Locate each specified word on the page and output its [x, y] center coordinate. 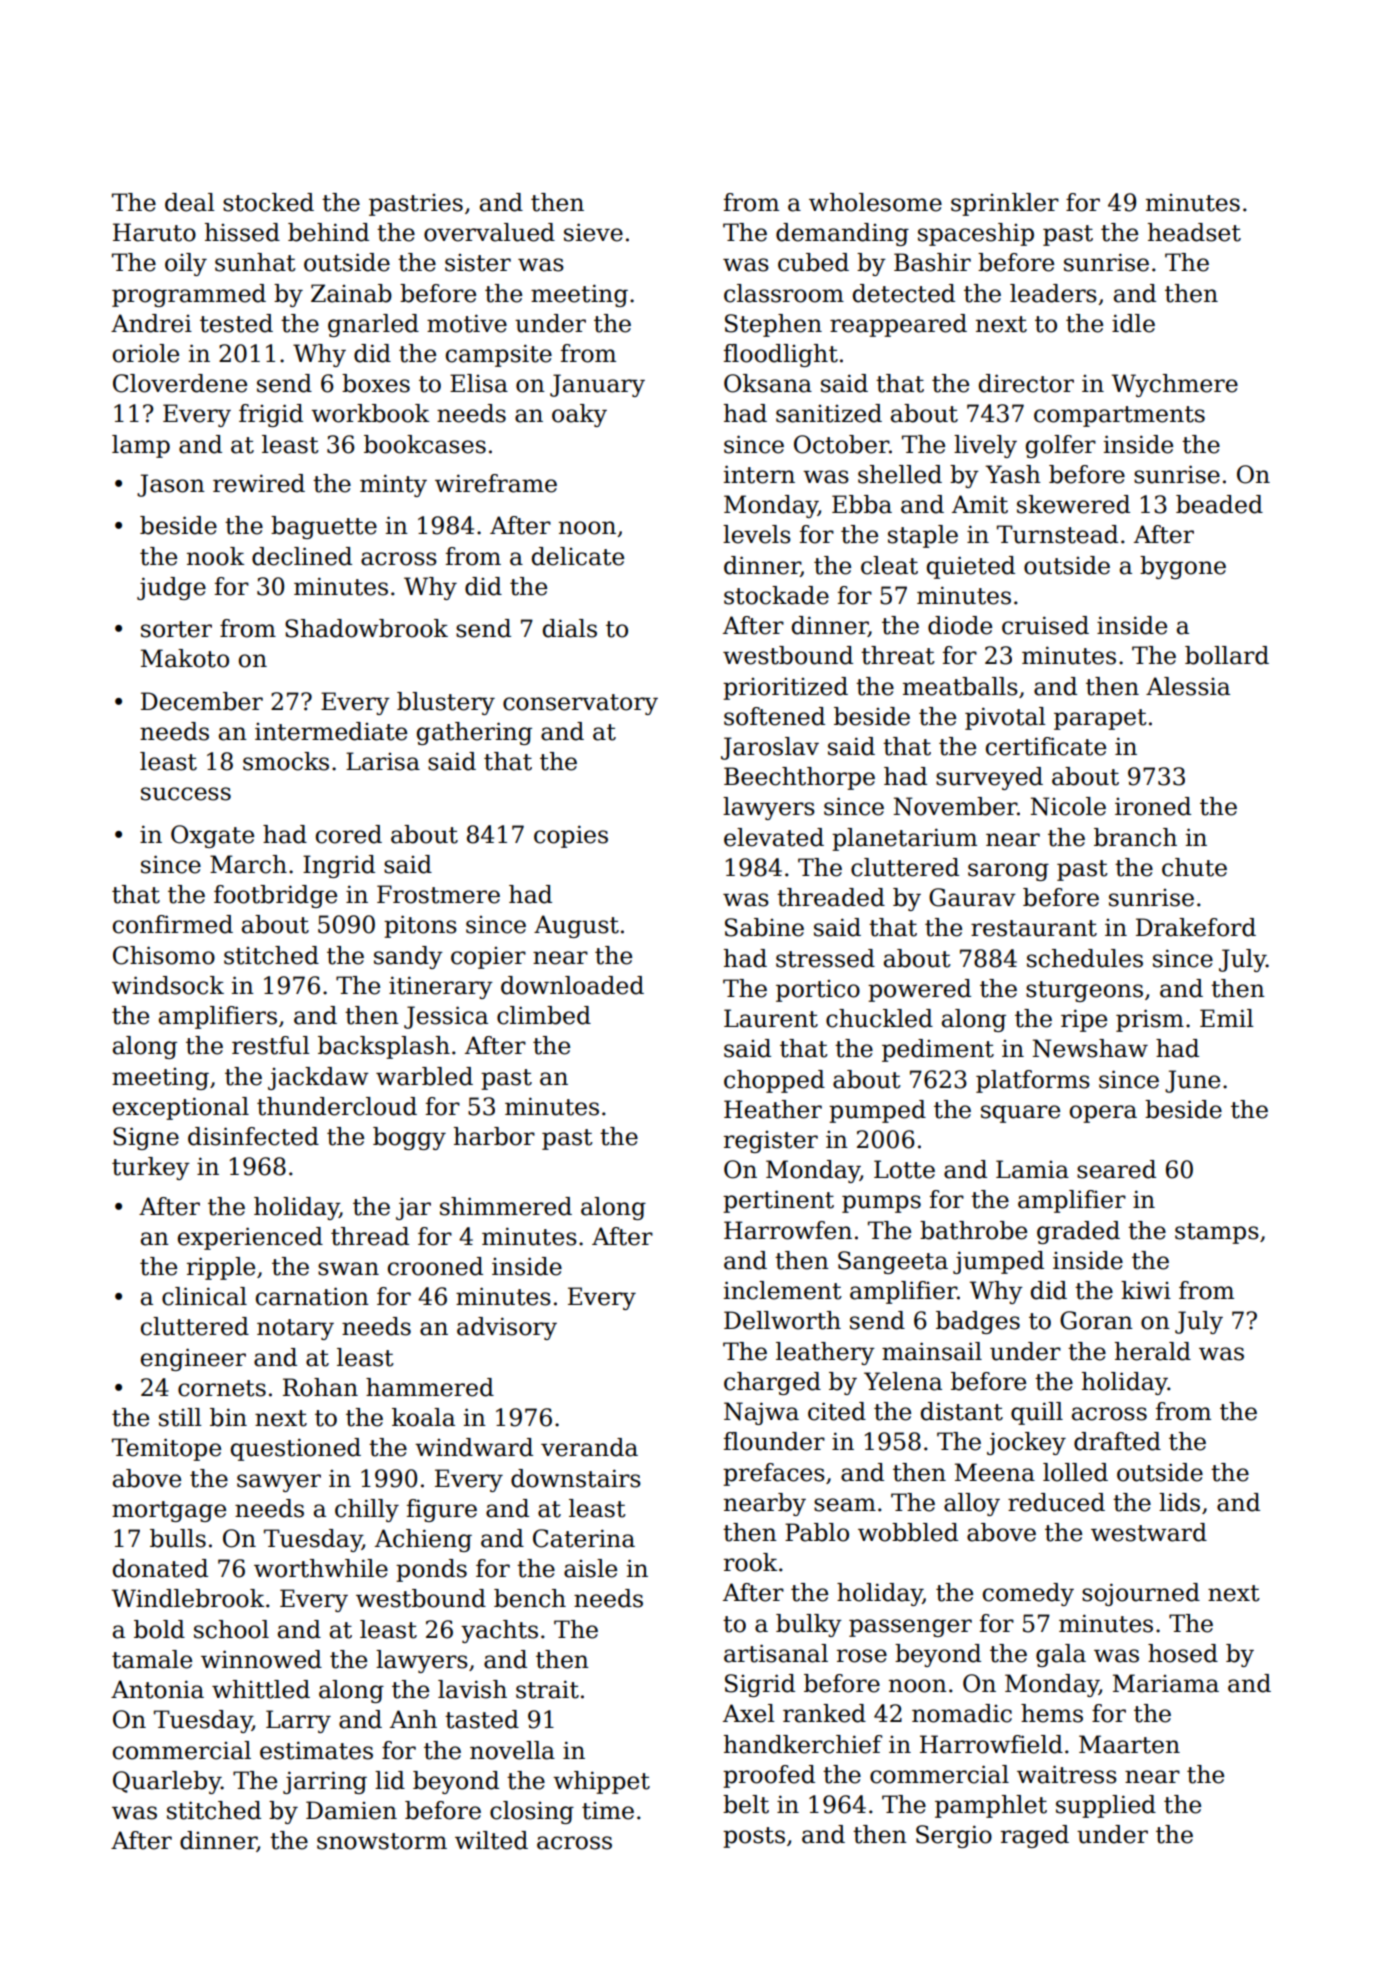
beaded [1219, 504]
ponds [431, 1570]
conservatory [580, 704]
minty [393, 485]
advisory [507, 1328]
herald [1153, 1351]
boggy [409, 1138]
